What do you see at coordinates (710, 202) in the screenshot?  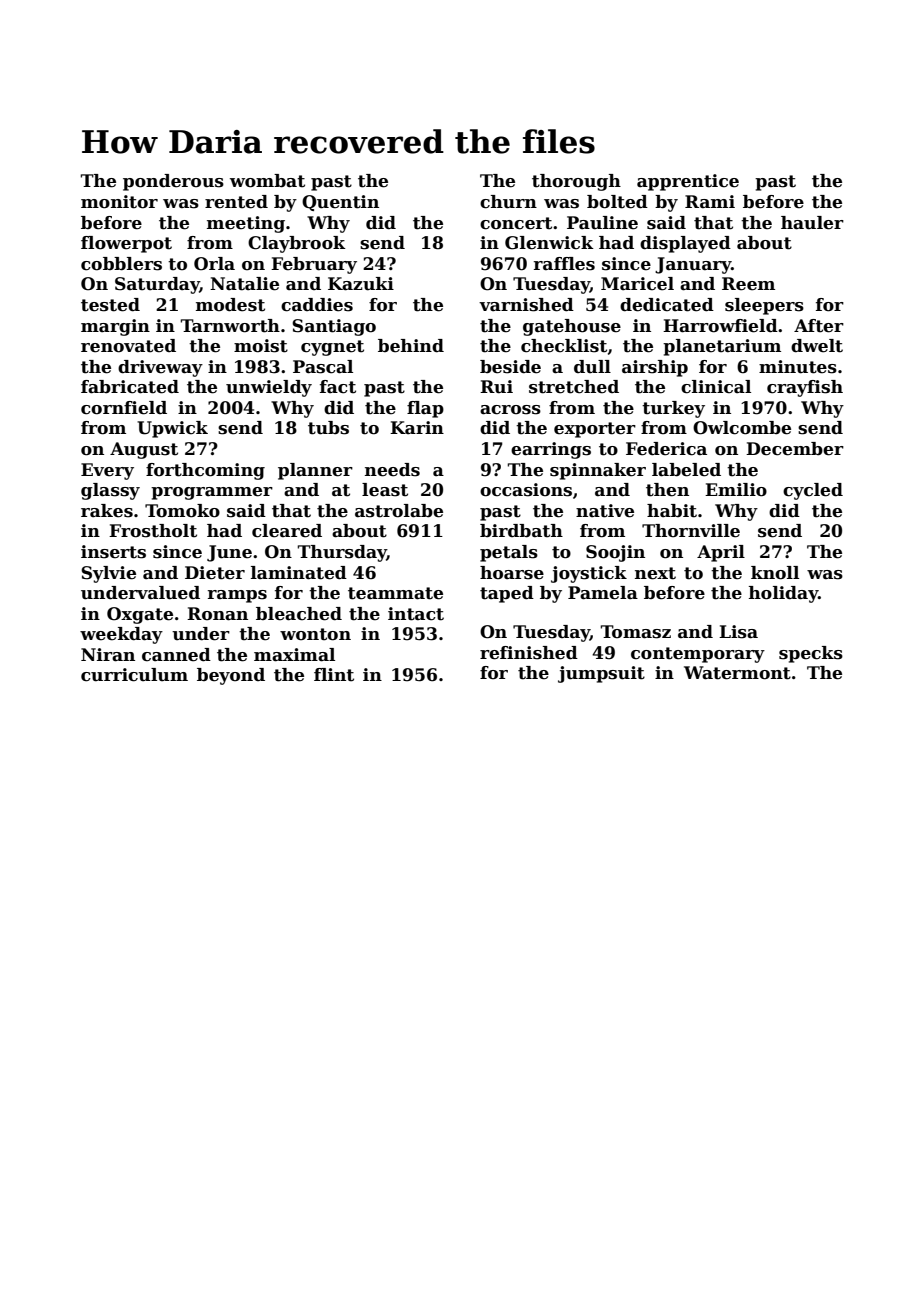 I see `Rami` at bounding box center [710, 202].
